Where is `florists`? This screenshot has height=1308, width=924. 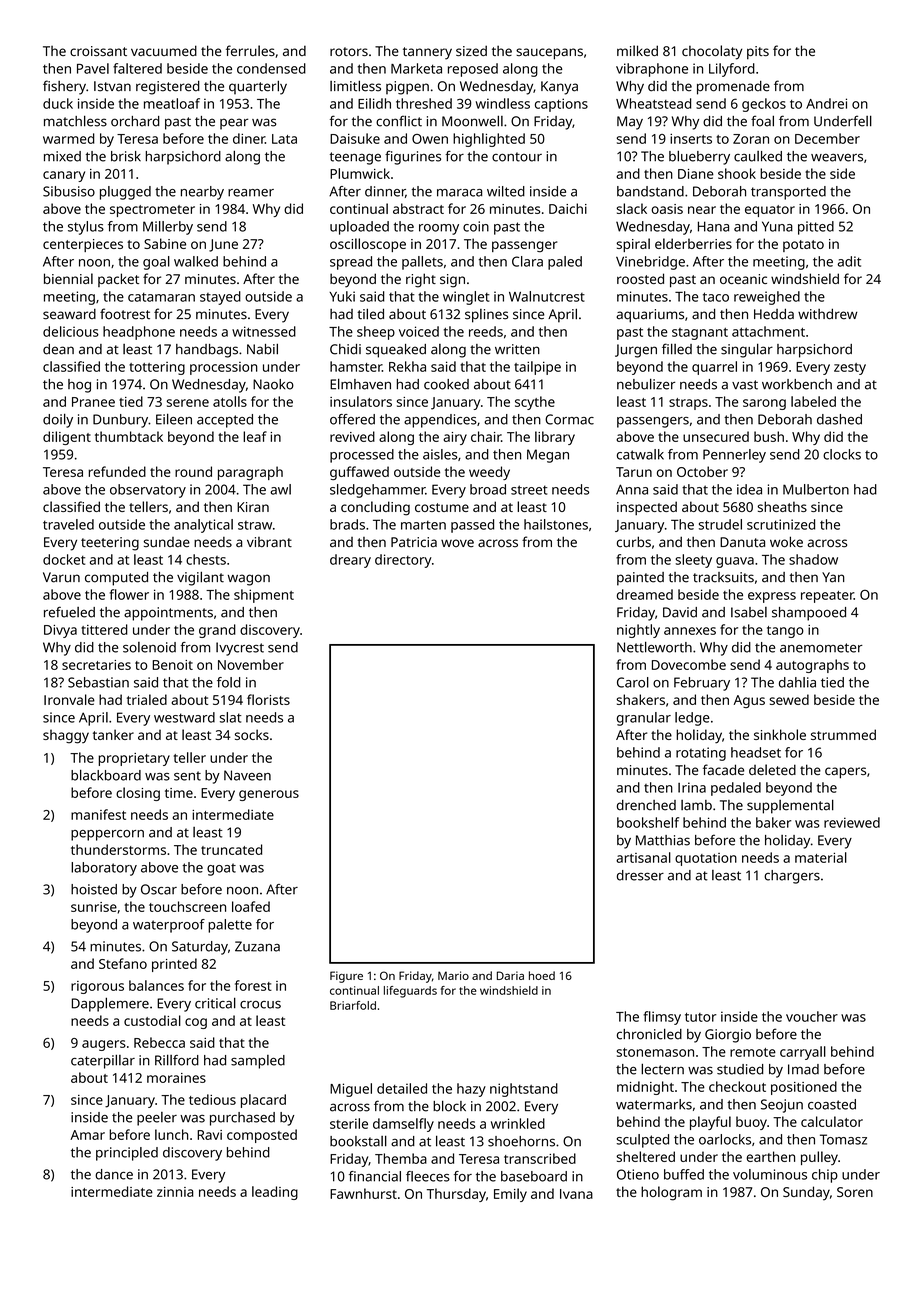 florists is located at coordinates (268, 699).
